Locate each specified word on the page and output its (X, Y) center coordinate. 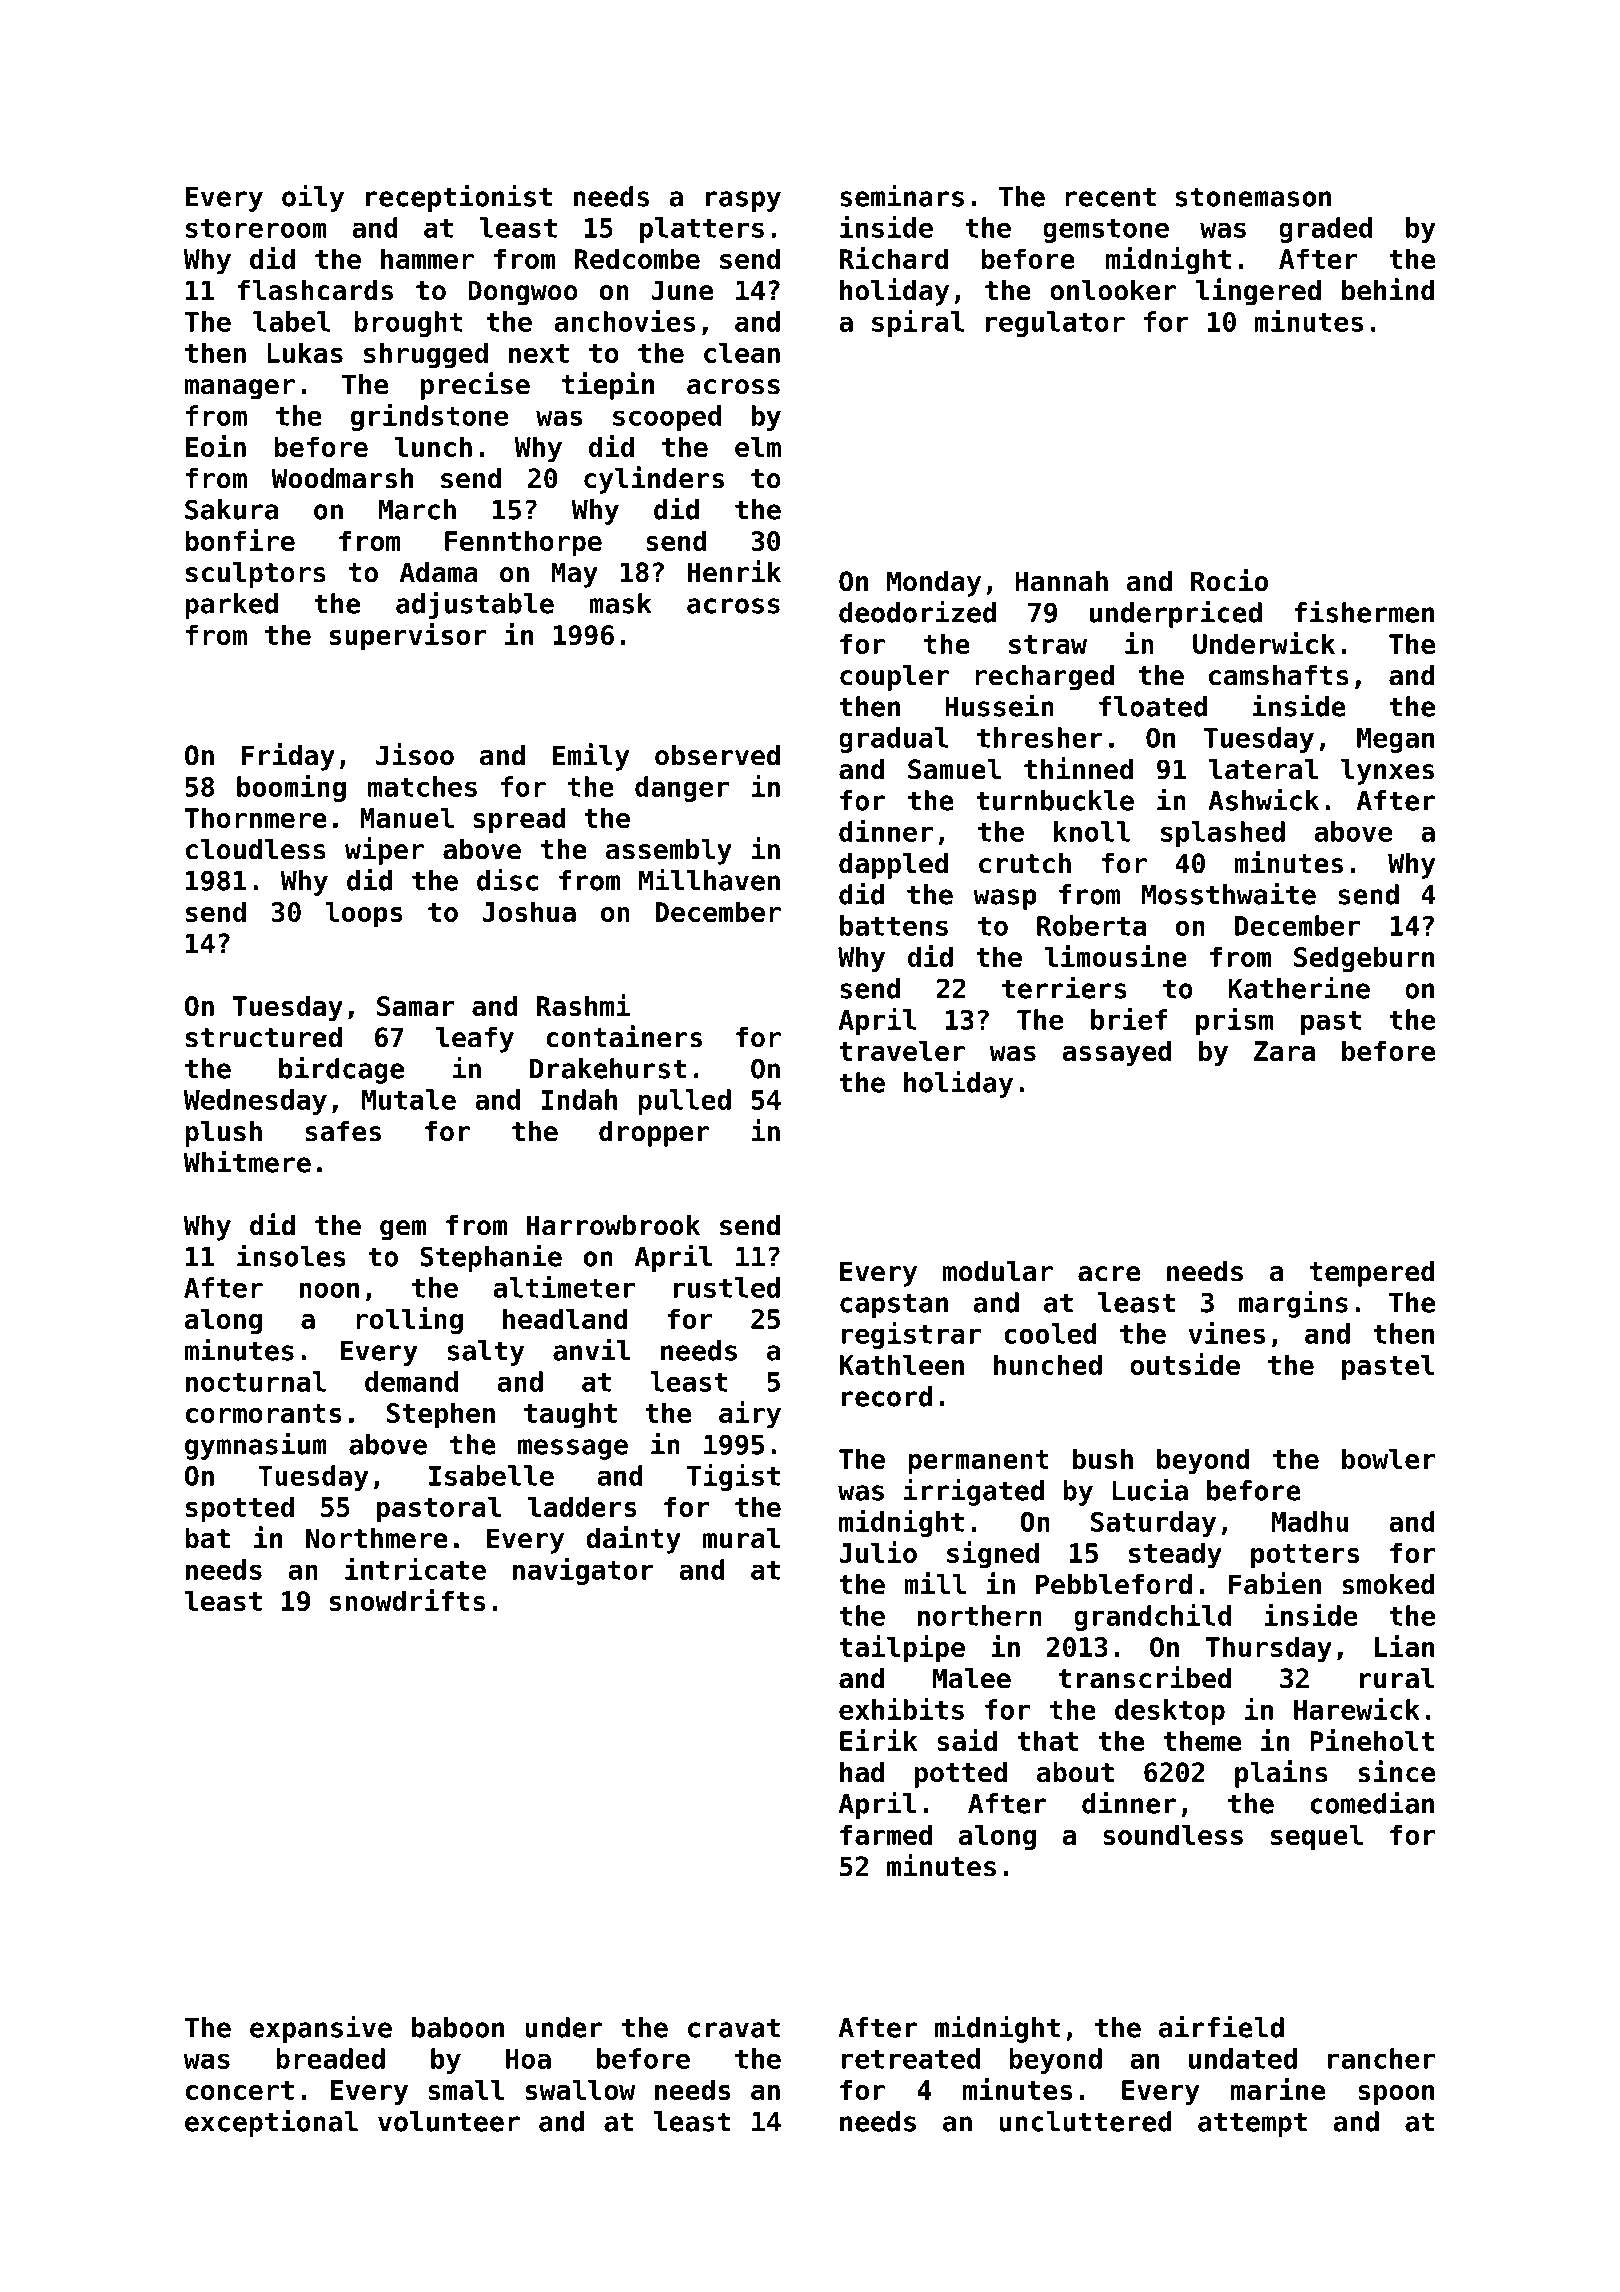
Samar (416, 1006)
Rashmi (583, 1005)
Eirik (878, 1740)
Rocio (1229, 580)
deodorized (917, 611)
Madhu (1310, 1521)
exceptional (271, 2123)
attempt (1252, 2124)
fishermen (1364, 611)
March (417, 509)
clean (742, 352)
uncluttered (1085, 2121)
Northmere (377, 1538)
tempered (1372, 1274)
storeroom (256, 228)
